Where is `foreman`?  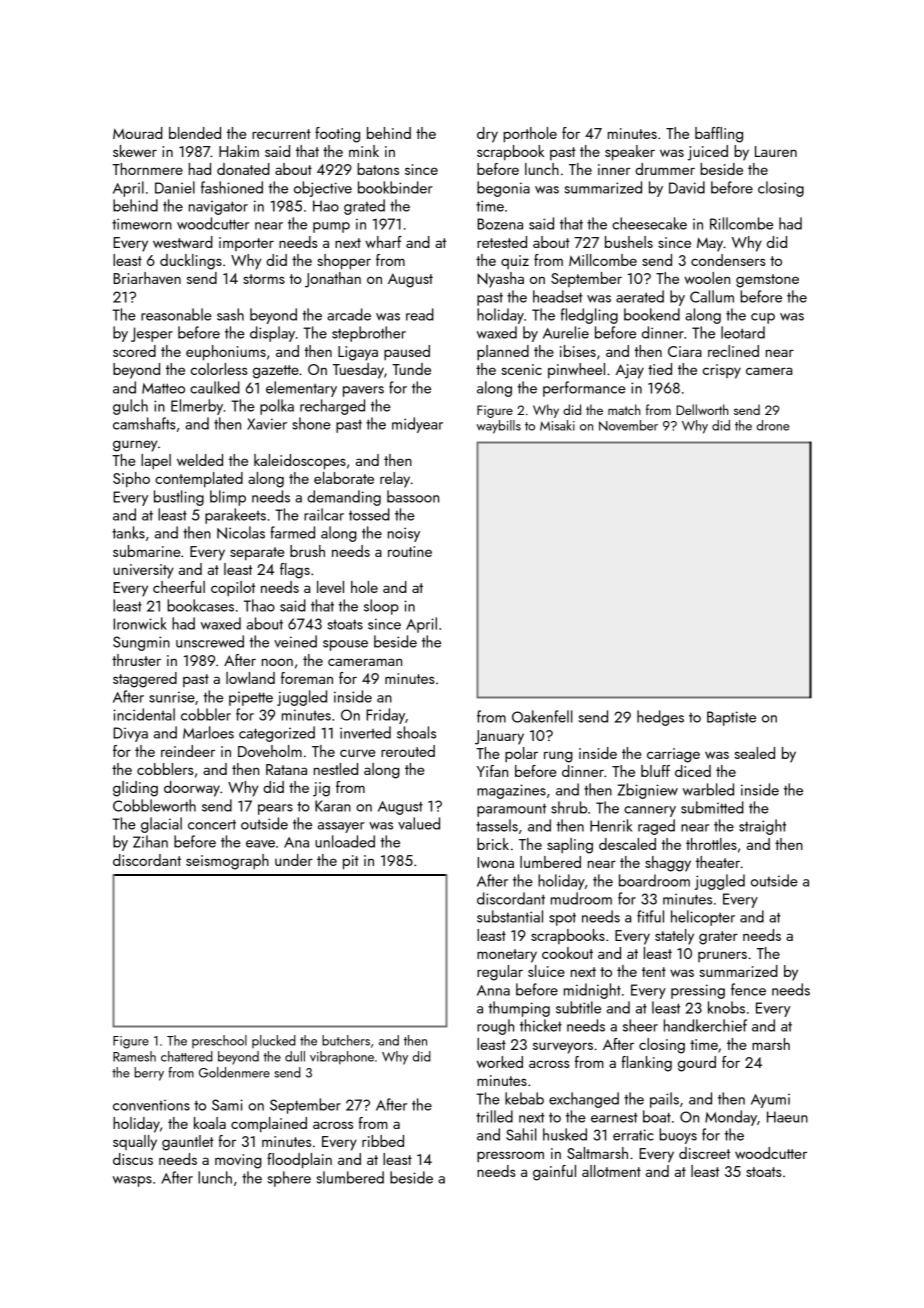
foreman is located at coordinates (307, 678).
